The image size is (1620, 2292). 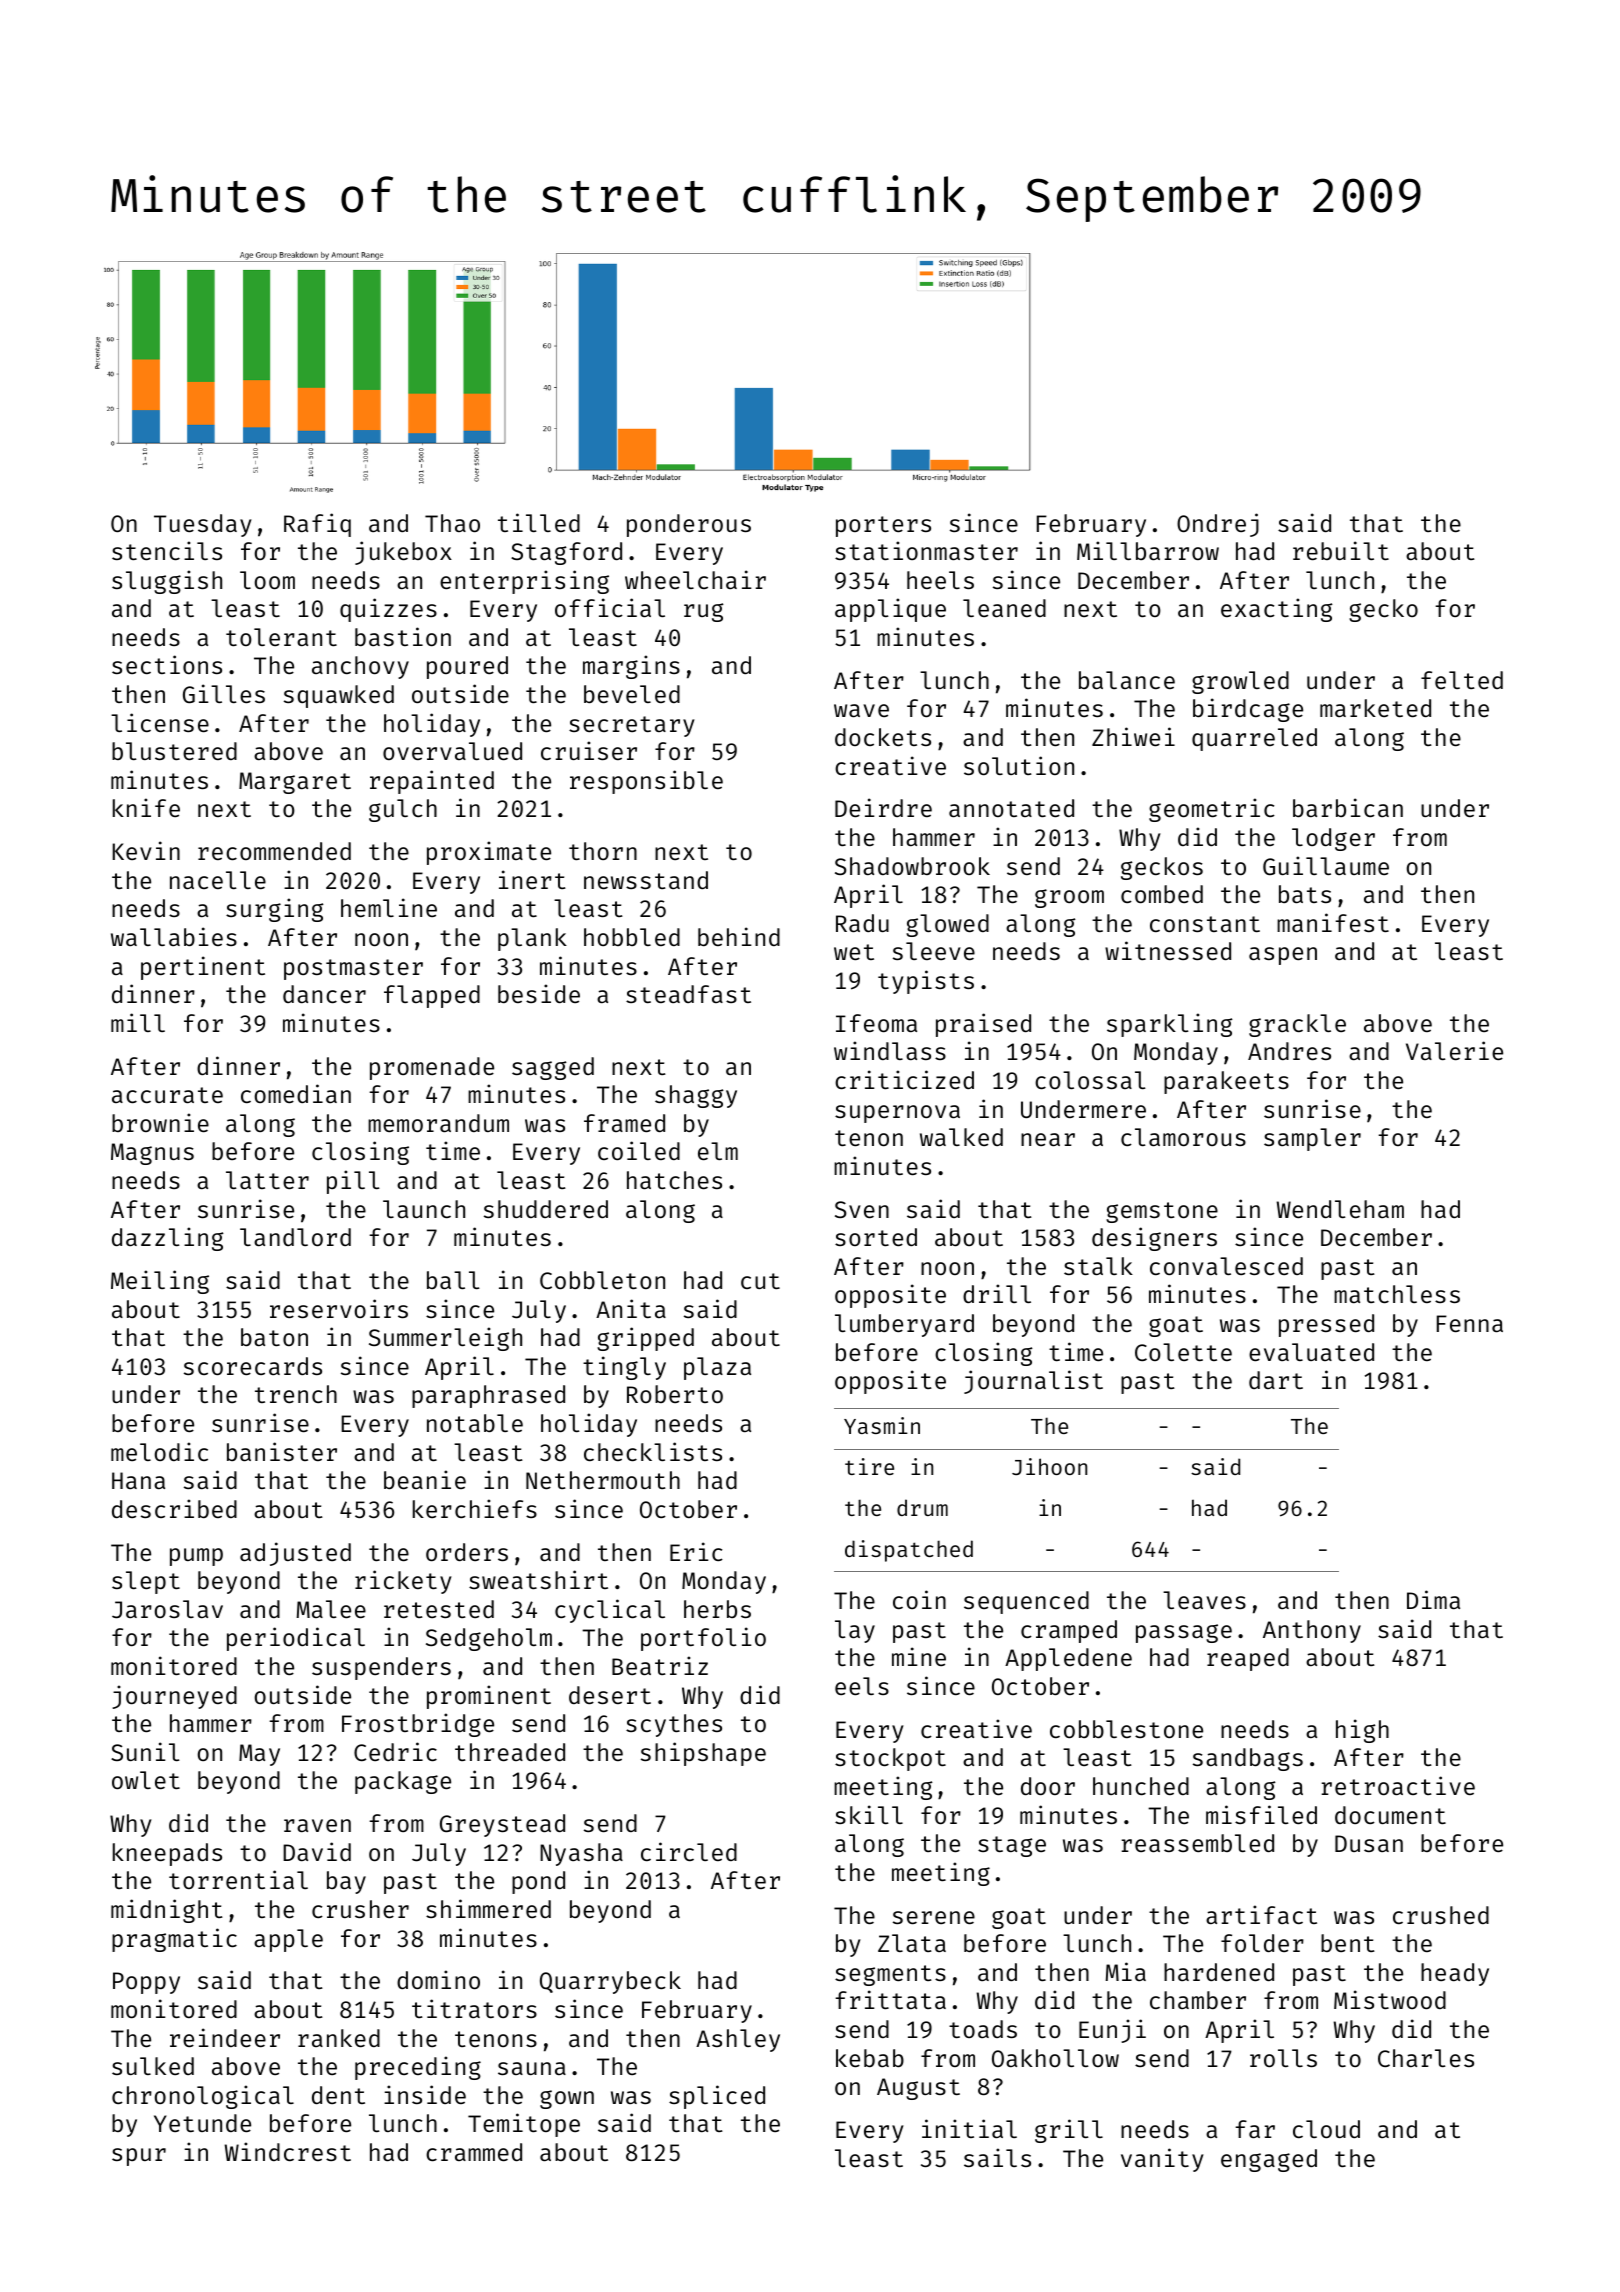 I want to click on melodic, so click(x=159, y=1451).
